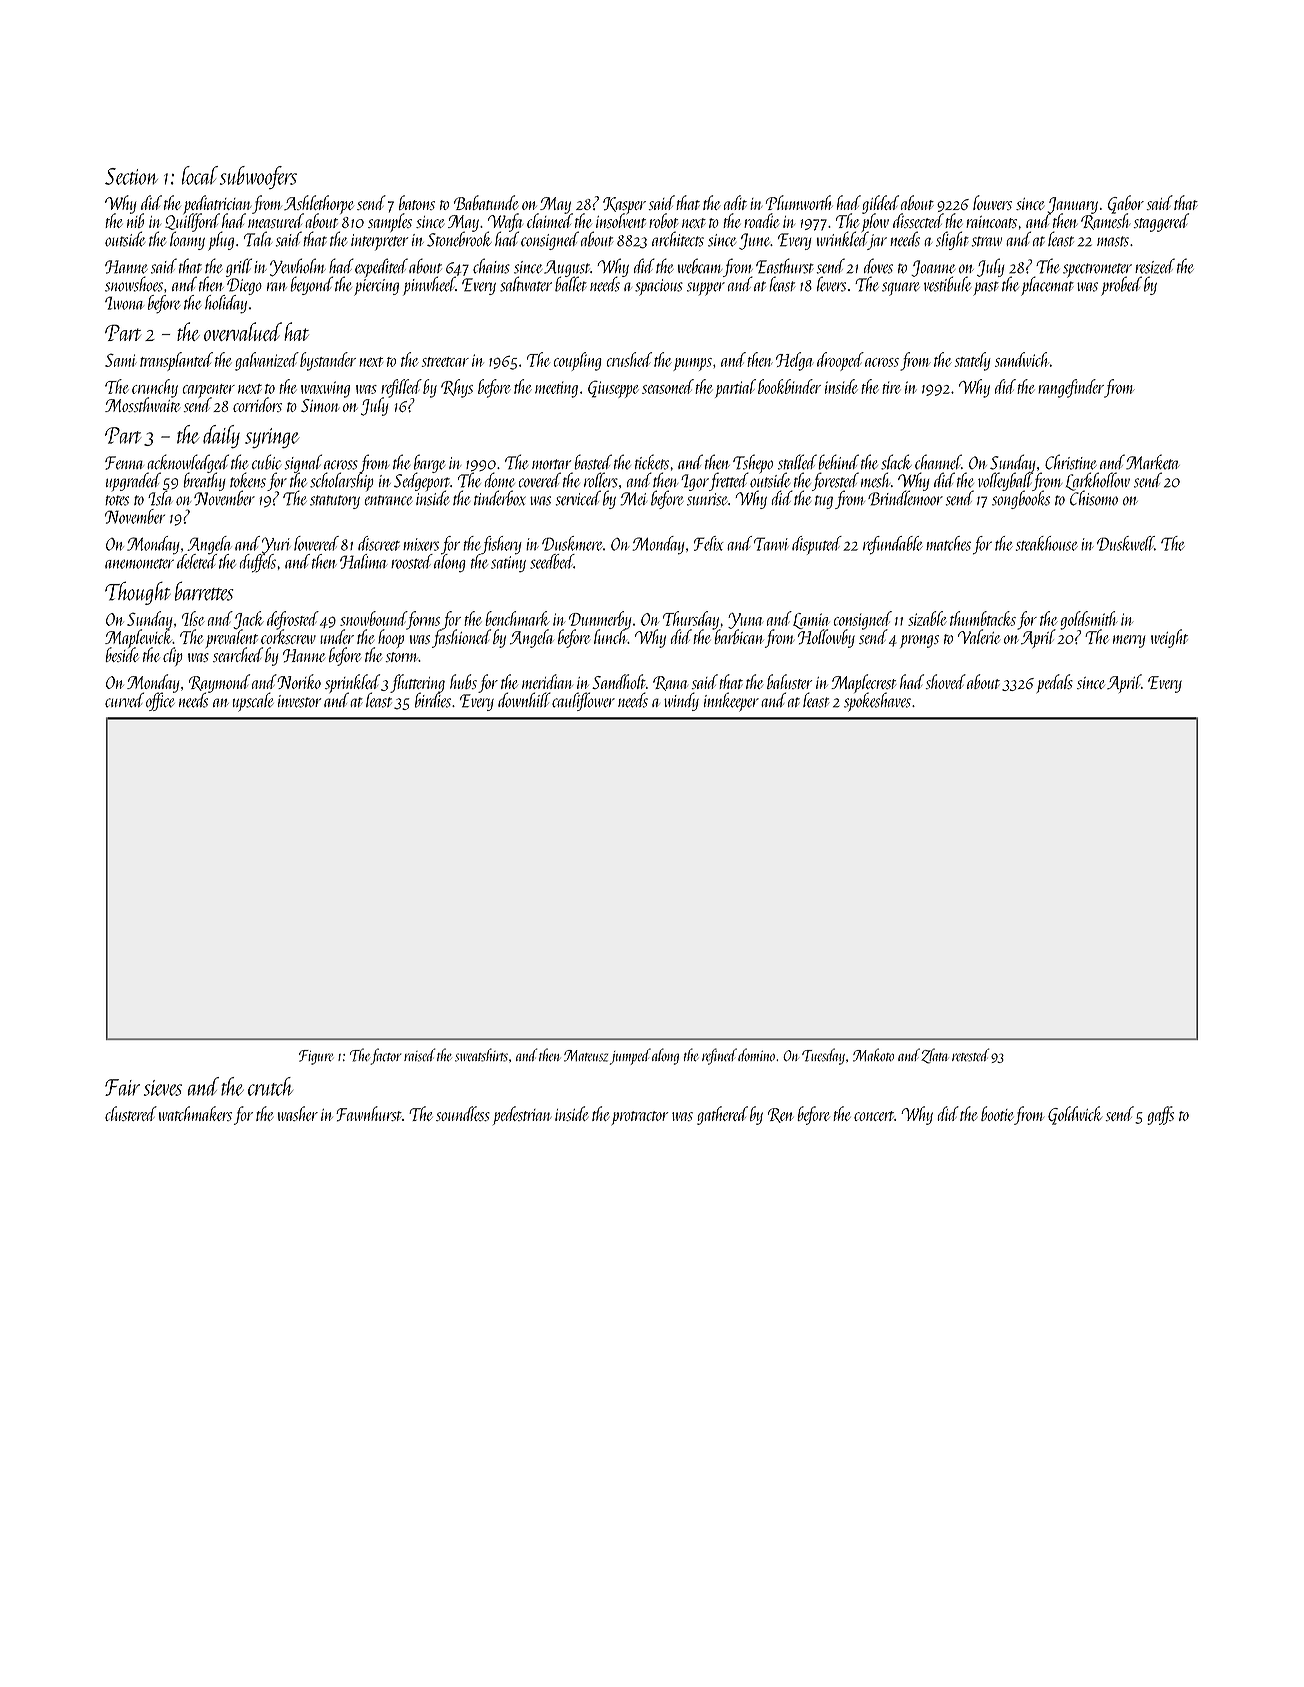  Describe the element at coordinates (735, 202) in the page. I see `adit` at that location.
